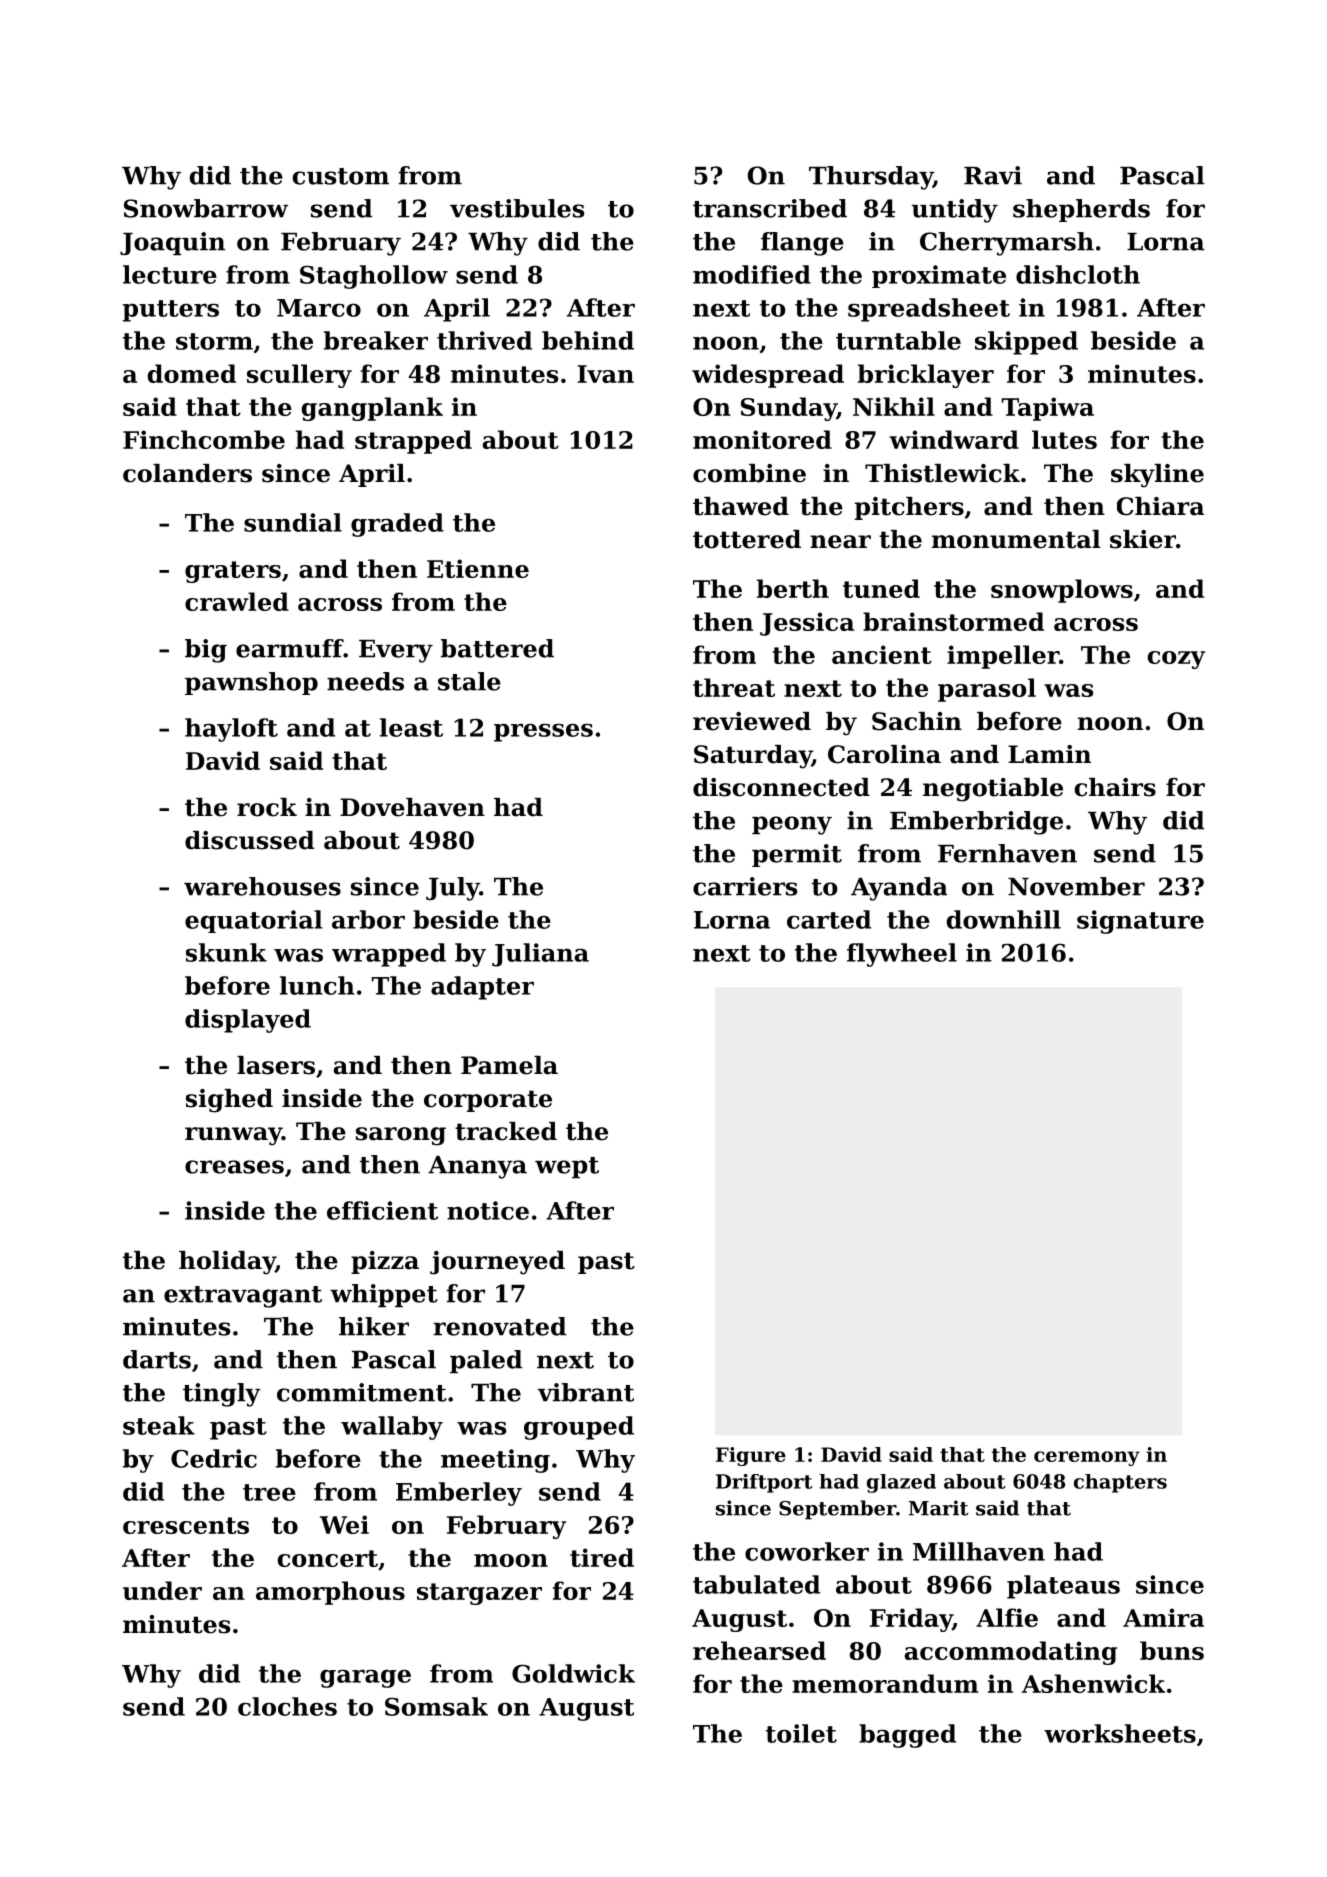 The width and height of the screenshot is (1327, 1877). What do you see at coordinates (1157, 476) in the screenshot?
I see `skyline` at bounding box center [1157, 476].
